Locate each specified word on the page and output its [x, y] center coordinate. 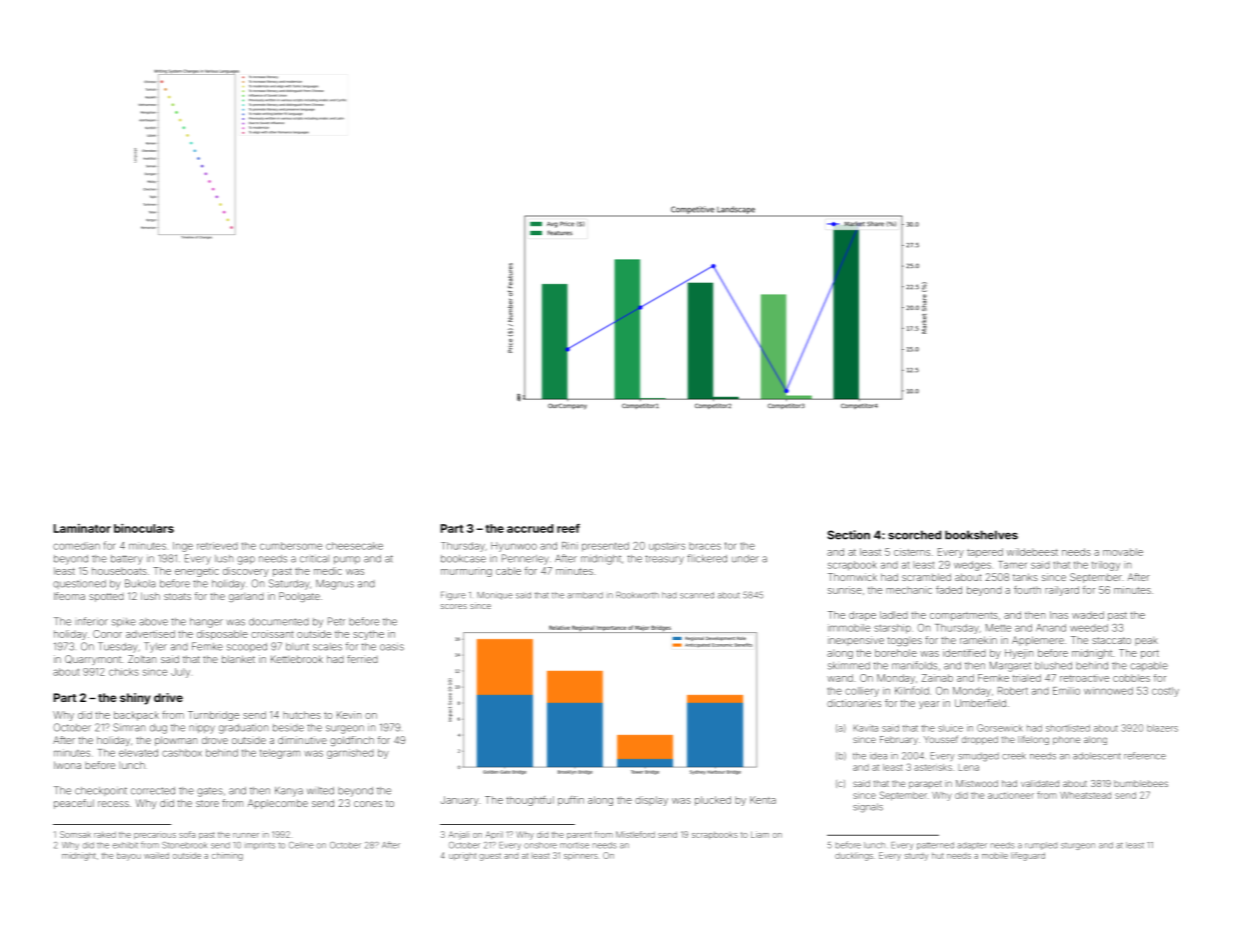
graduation [243, 729]
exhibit [125, 845]
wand [840, 678]
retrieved [217, 546]
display [651, 801]
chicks [124, 672]
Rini [570, 546]
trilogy [1106, 566]
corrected [153, 791]
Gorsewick [1000, 728]
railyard [1062, 591]
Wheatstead [1085, 795]
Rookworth [637, 595]
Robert [1013, 691]
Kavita [866, 728]
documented [279, 622]
